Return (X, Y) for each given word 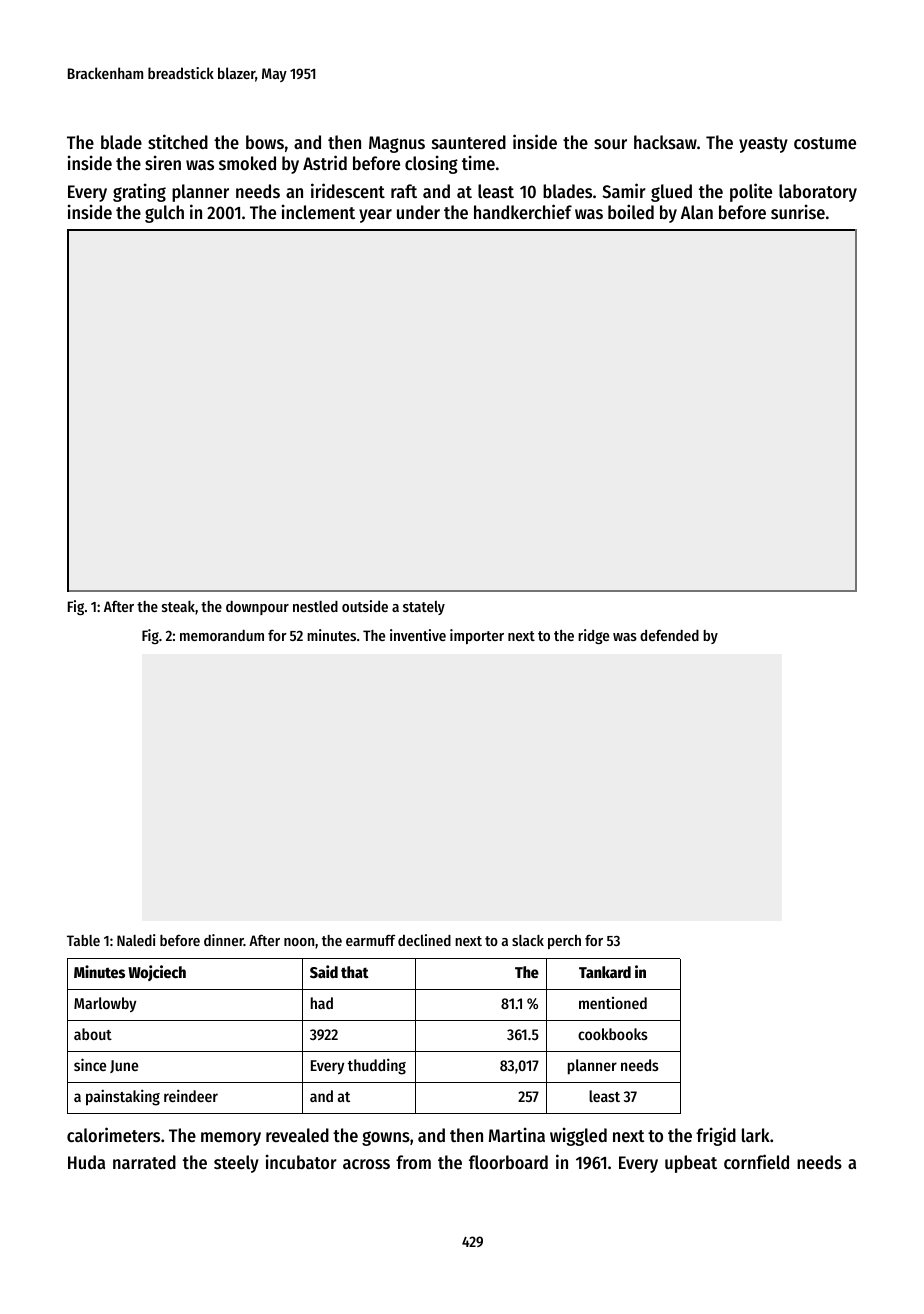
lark (756, 1135)
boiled (631, 211)
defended (669, 635)
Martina (517, 1134)
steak (178, 606)
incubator (301, 1161)
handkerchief (523, 211)
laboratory (818, 193)
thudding (377, 1066)
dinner (224, 940)
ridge (593, 636)
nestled (315, 606)
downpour (257, 608)
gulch (164, 214)
